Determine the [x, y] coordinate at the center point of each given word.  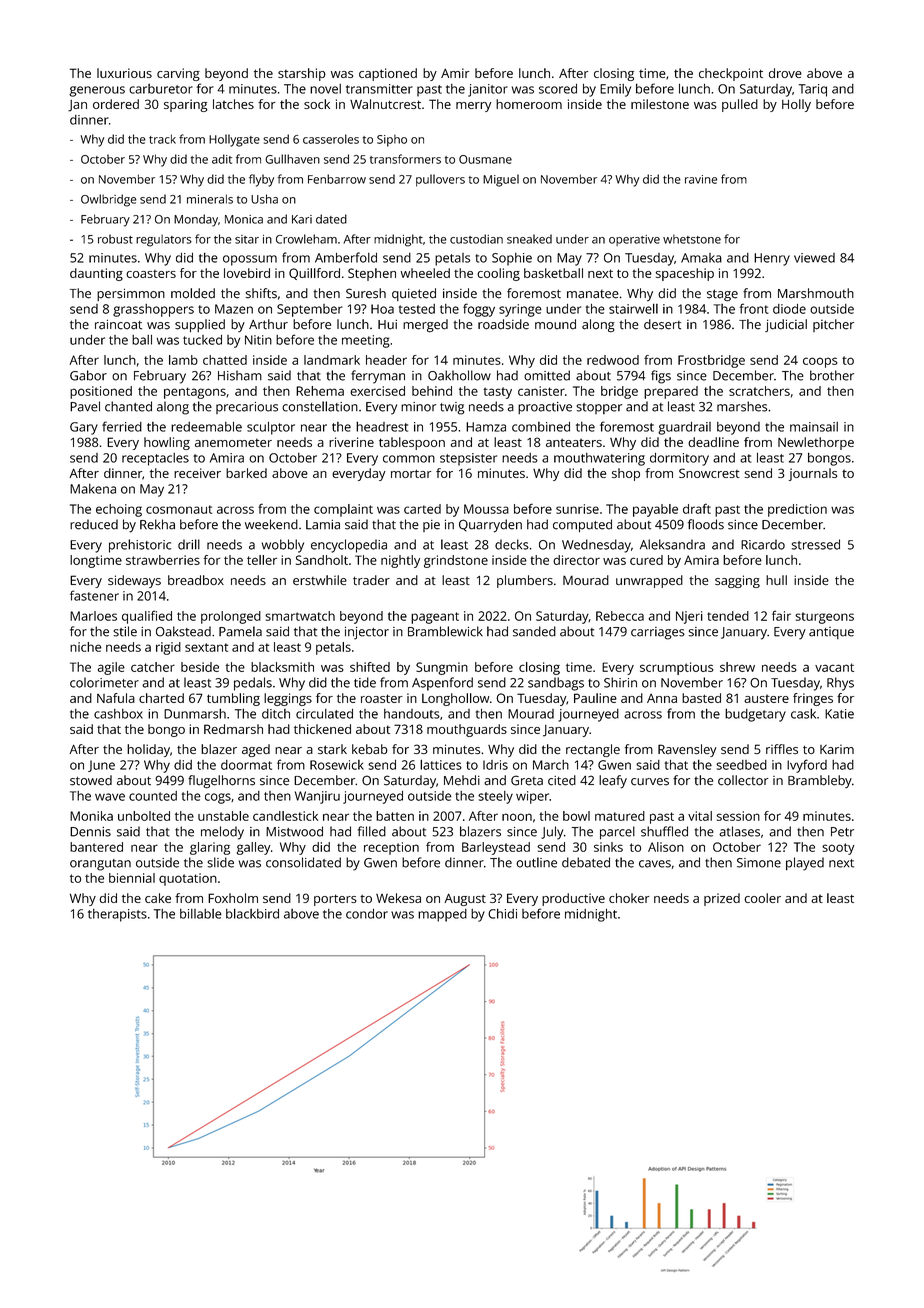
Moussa [486, 509]
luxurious [124, 73]
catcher [153, 667]
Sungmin [442, 668]
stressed [816, 544]
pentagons [195, 393]
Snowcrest [709, 473]
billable [201, 914]
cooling [498, 274]
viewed [814, 258]
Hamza [486, 427]
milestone [660, 104]
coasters [151, 274]
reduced [94, 524]
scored [558, 89]
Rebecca [620, 616]
